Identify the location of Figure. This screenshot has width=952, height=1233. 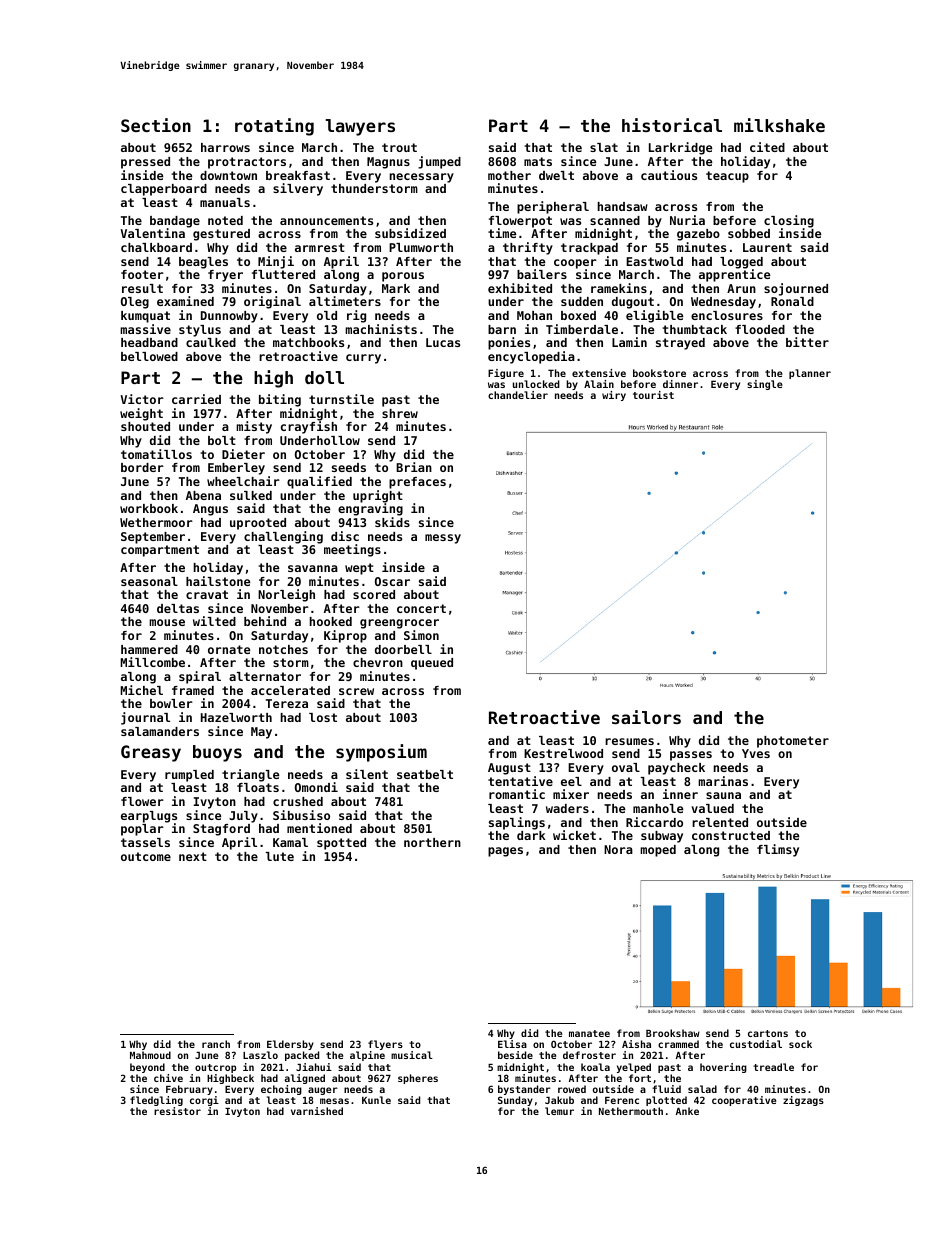
(506, 374).
